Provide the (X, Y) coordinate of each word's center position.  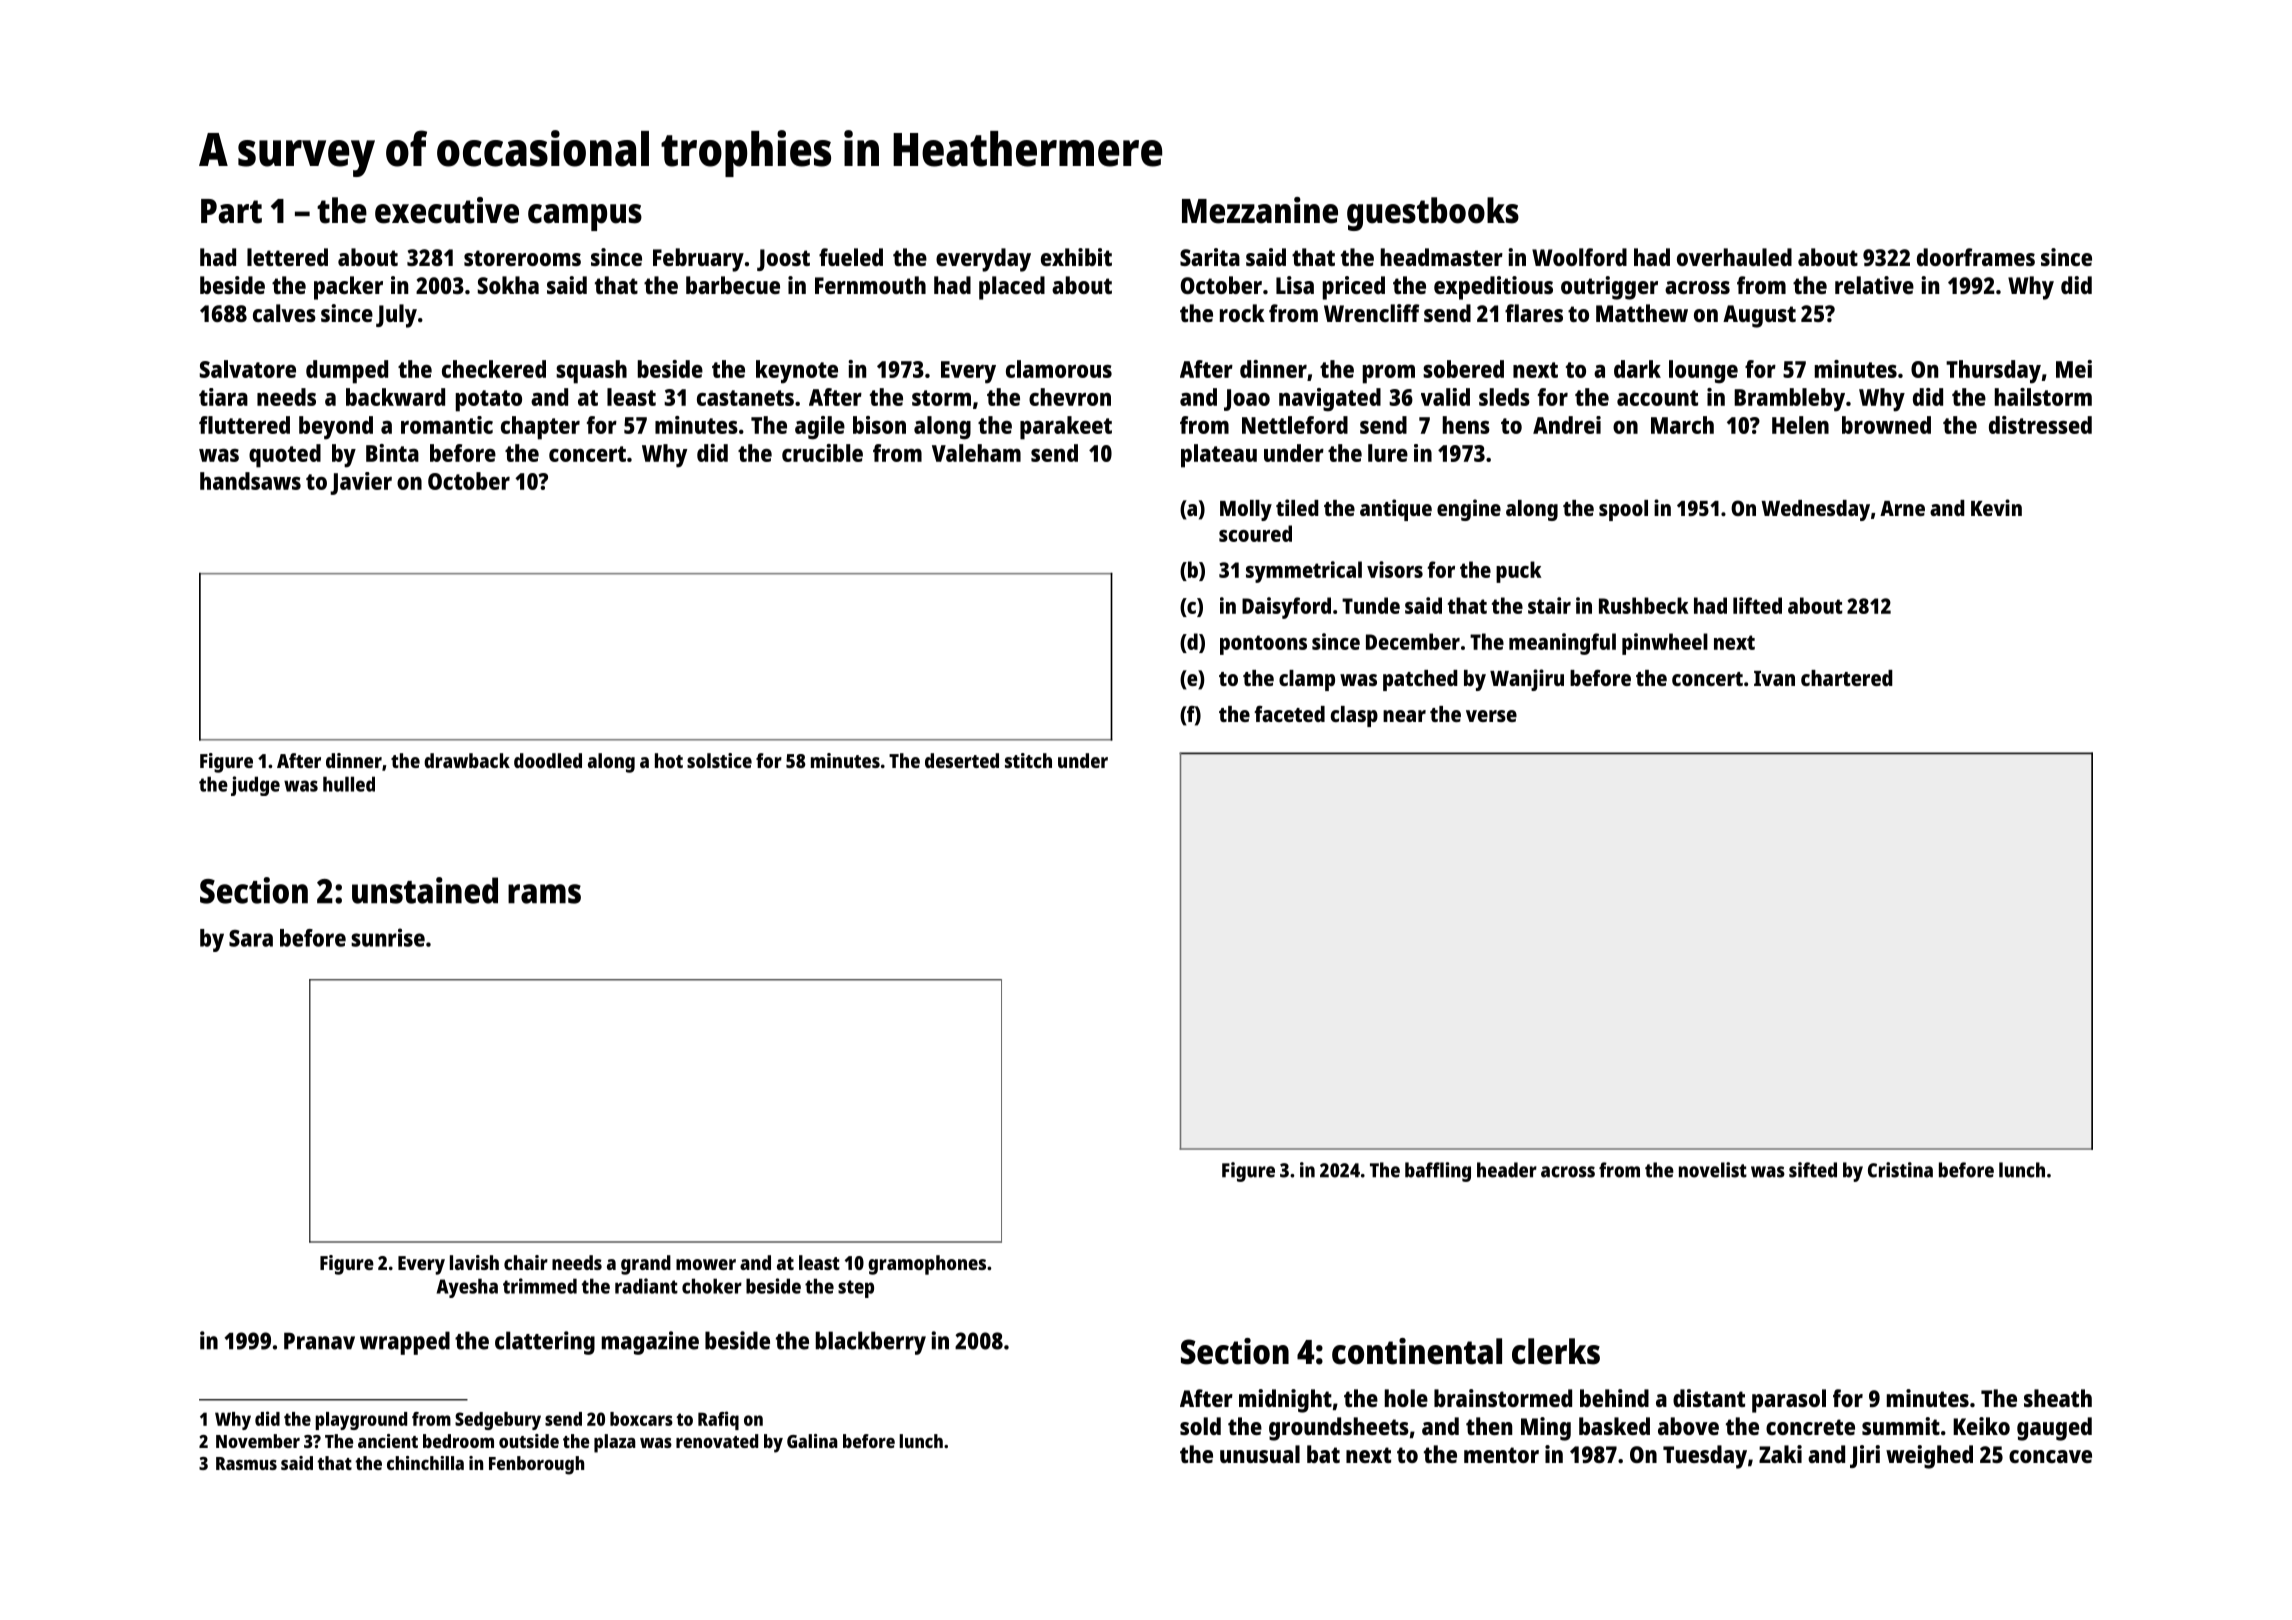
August (1759, 316)
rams (544, 894)
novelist (1713, 1170)
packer (348, 288)
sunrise (388, 937)
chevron (1070, 397)
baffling (1438, 1172)
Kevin (1996, 507)
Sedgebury (498, 1421)
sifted (1813, 1170)
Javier (361, 483)
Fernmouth (870, 285)
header (1507, 1170)
